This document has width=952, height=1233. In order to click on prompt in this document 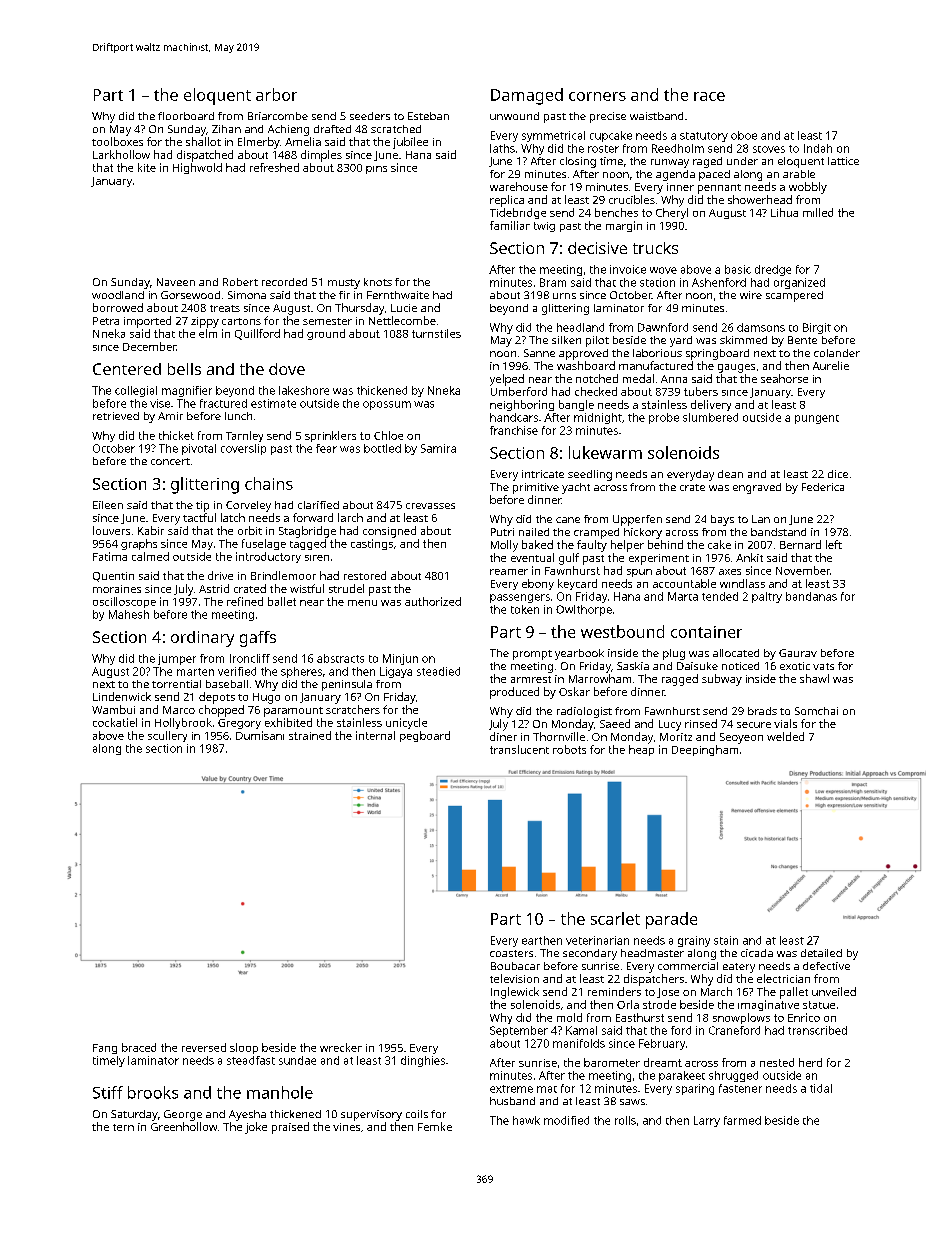, I will do `click(532, 655)`.
